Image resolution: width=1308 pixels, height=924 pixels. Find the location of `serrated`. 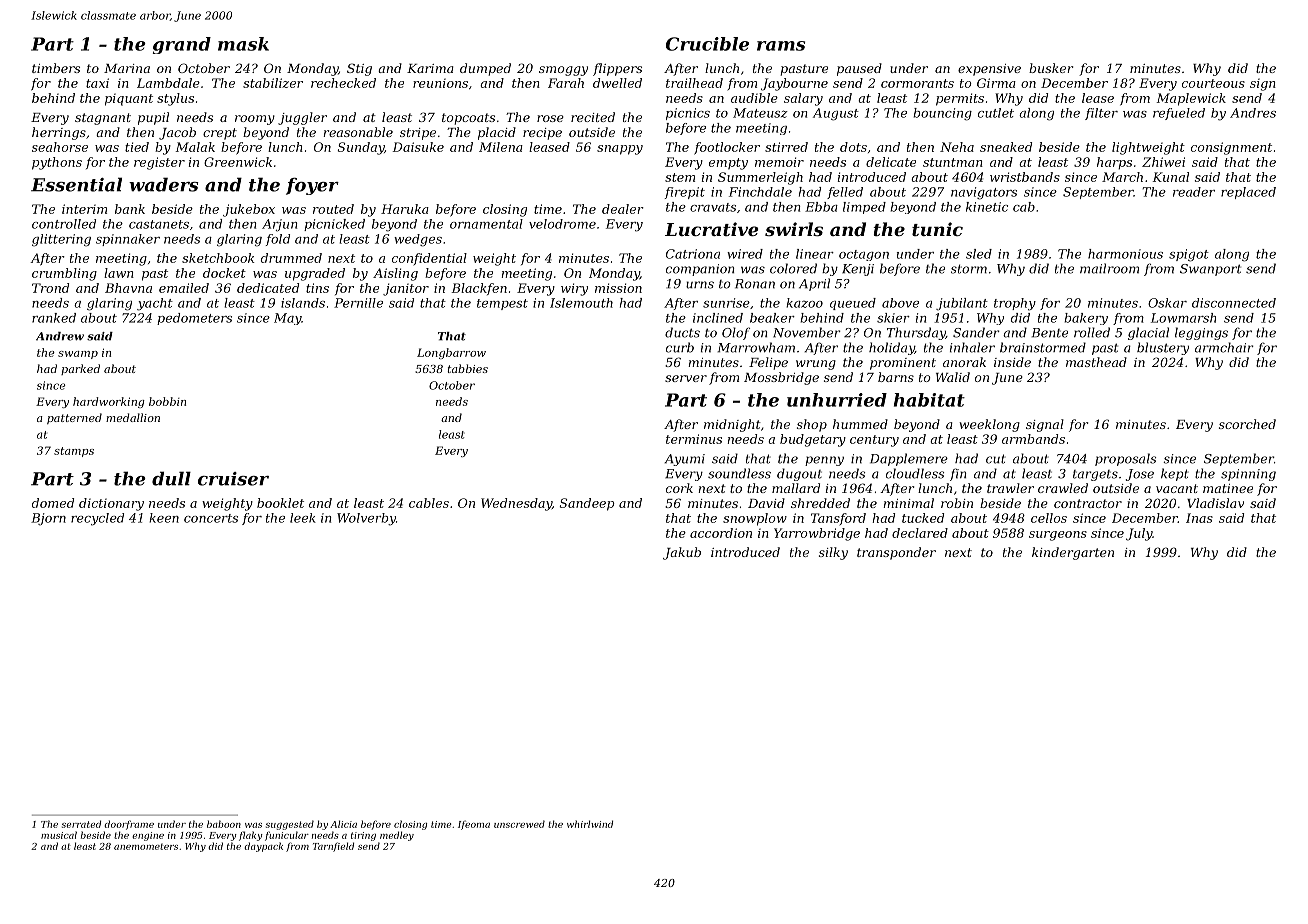

serrated is located at coordinates (81, 824).
